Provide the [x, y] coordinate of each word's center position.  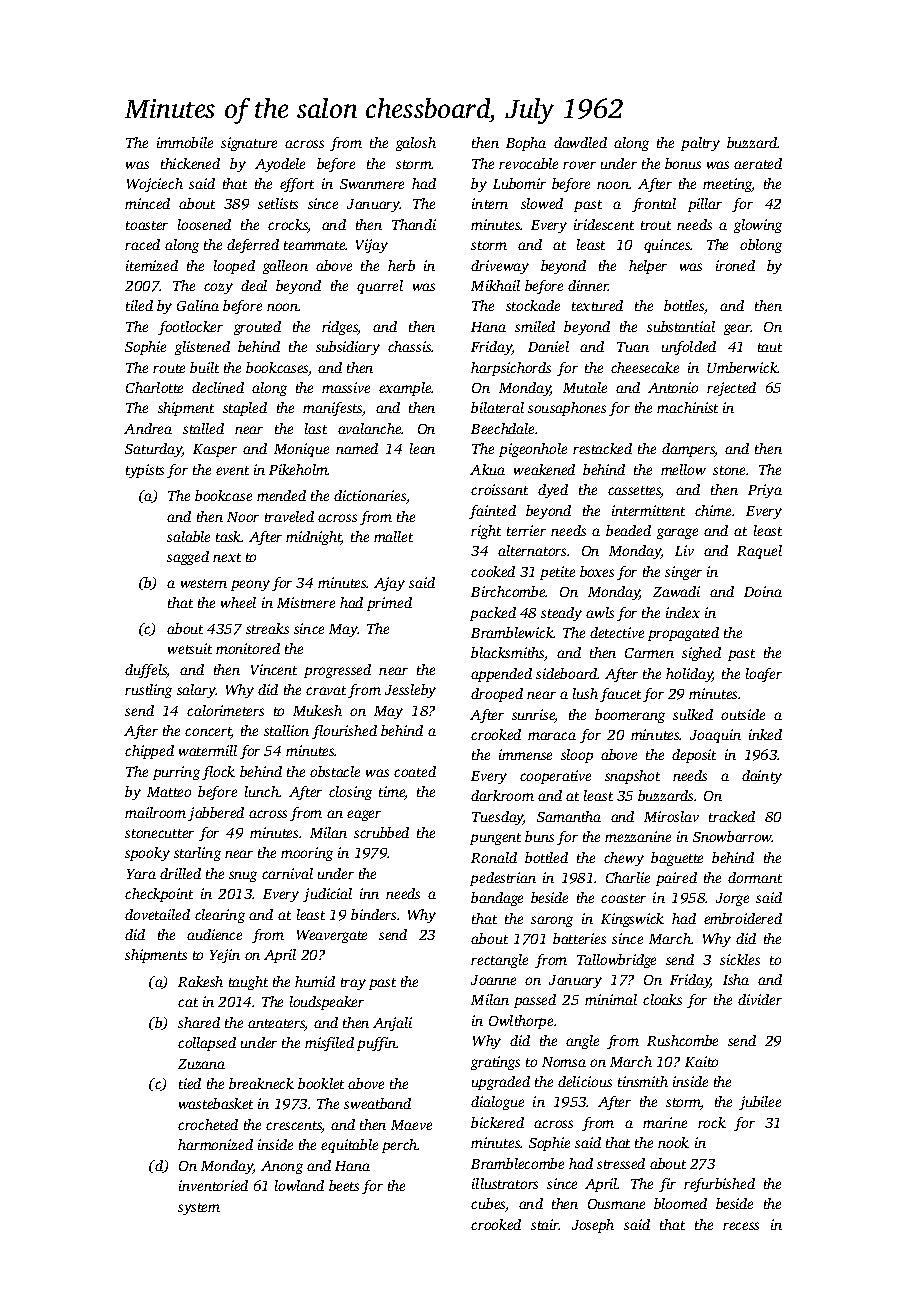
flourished [344, 732]
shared [199, 1022]
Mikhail [495, 285]
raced [142, 244]
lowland [299, 1185]
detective [617, 632]
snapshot [632, 777]
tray [353, 984]
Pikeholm [298, 469]
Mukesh [317, 710]
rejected [731, 389]
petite [557, 573]
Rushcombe [682, 1040]
